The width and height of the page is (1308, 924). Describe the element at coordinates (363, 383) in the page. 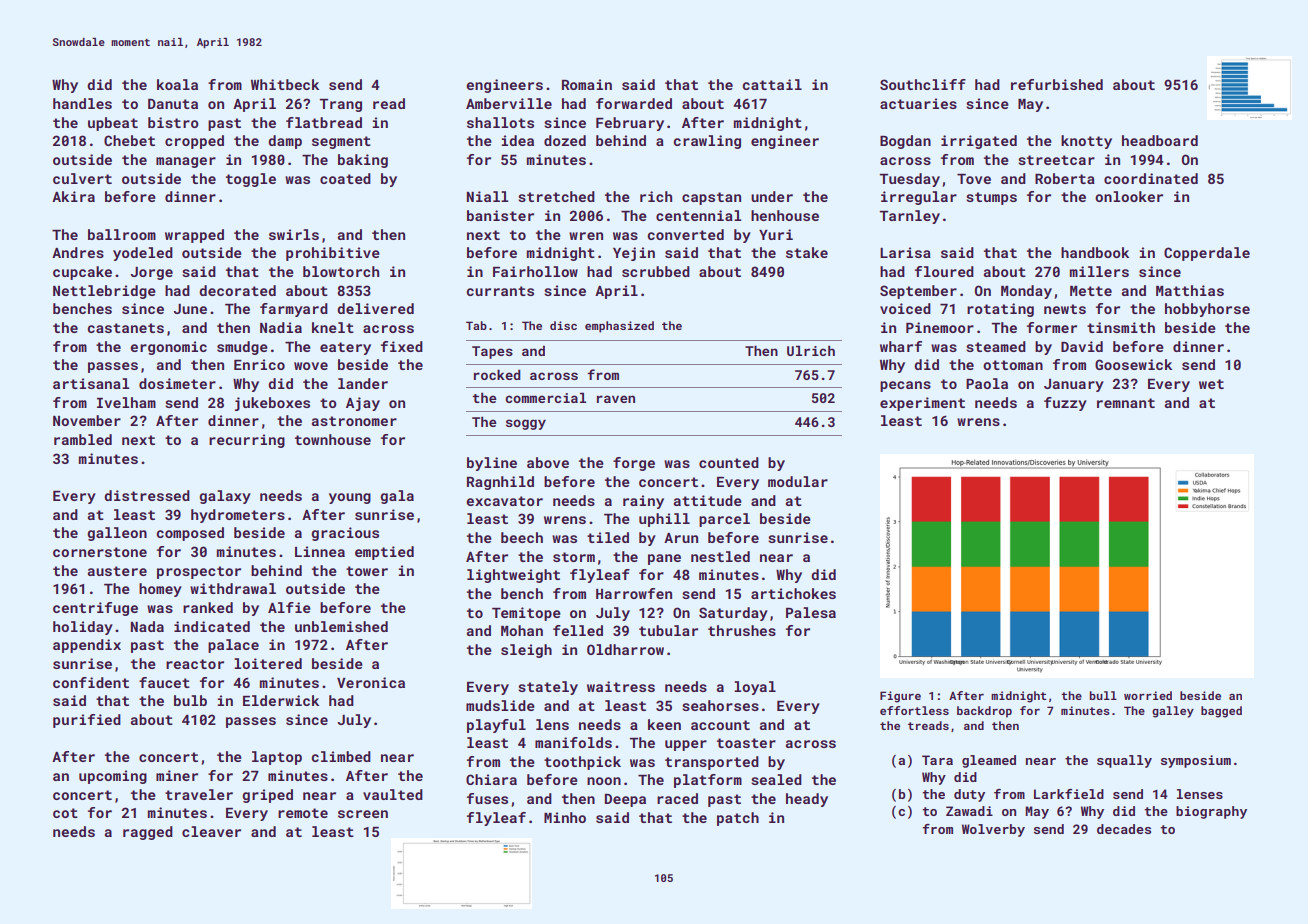

I see `lander` at that location.
